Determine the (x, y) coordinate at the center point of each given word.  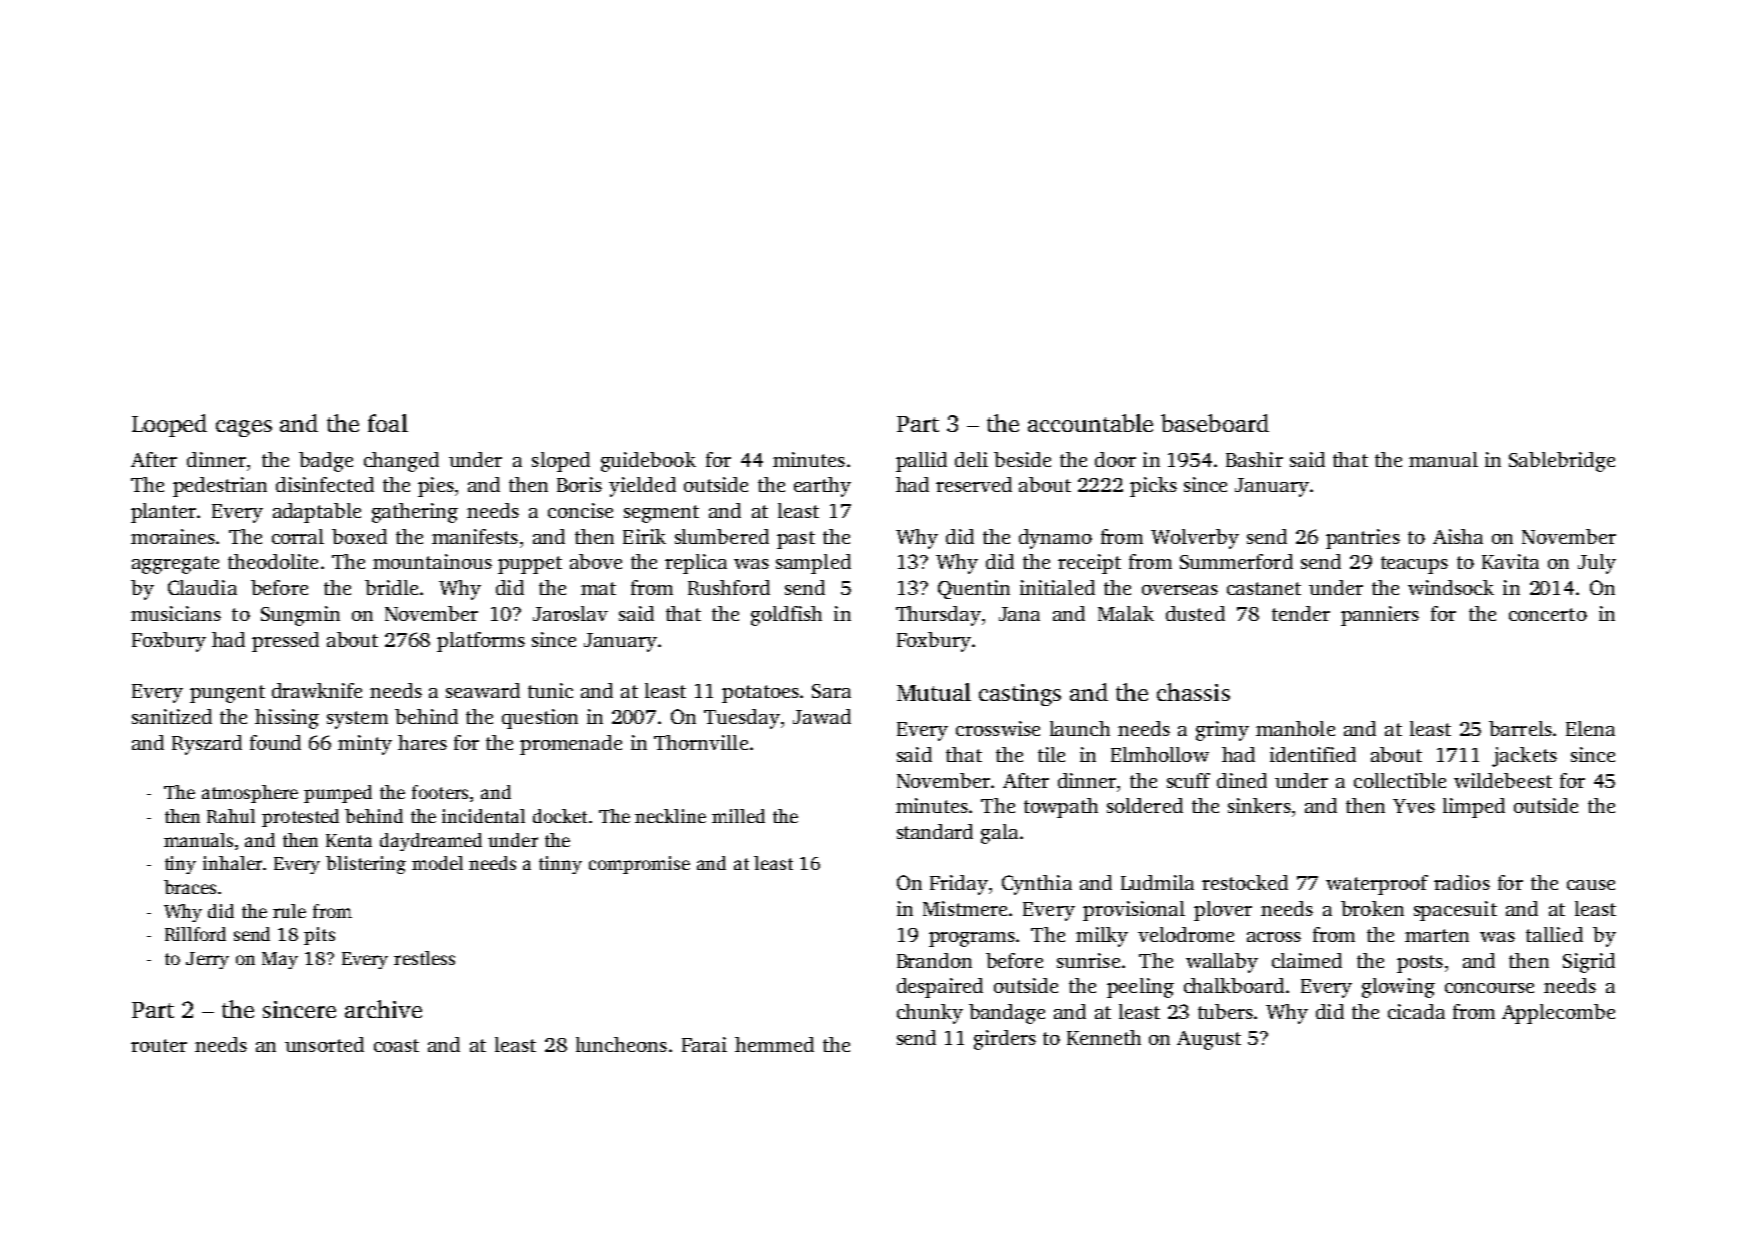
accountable (1090, 423)
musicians (176, 613)
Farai (704, 1044)
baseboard (1215, 423)
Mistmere (965, 908)
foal (388, 423)
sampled (813, 564)
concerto (1548, 614)
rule (289, 911)
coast (396, 1045)
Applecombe (1558, 1014)
